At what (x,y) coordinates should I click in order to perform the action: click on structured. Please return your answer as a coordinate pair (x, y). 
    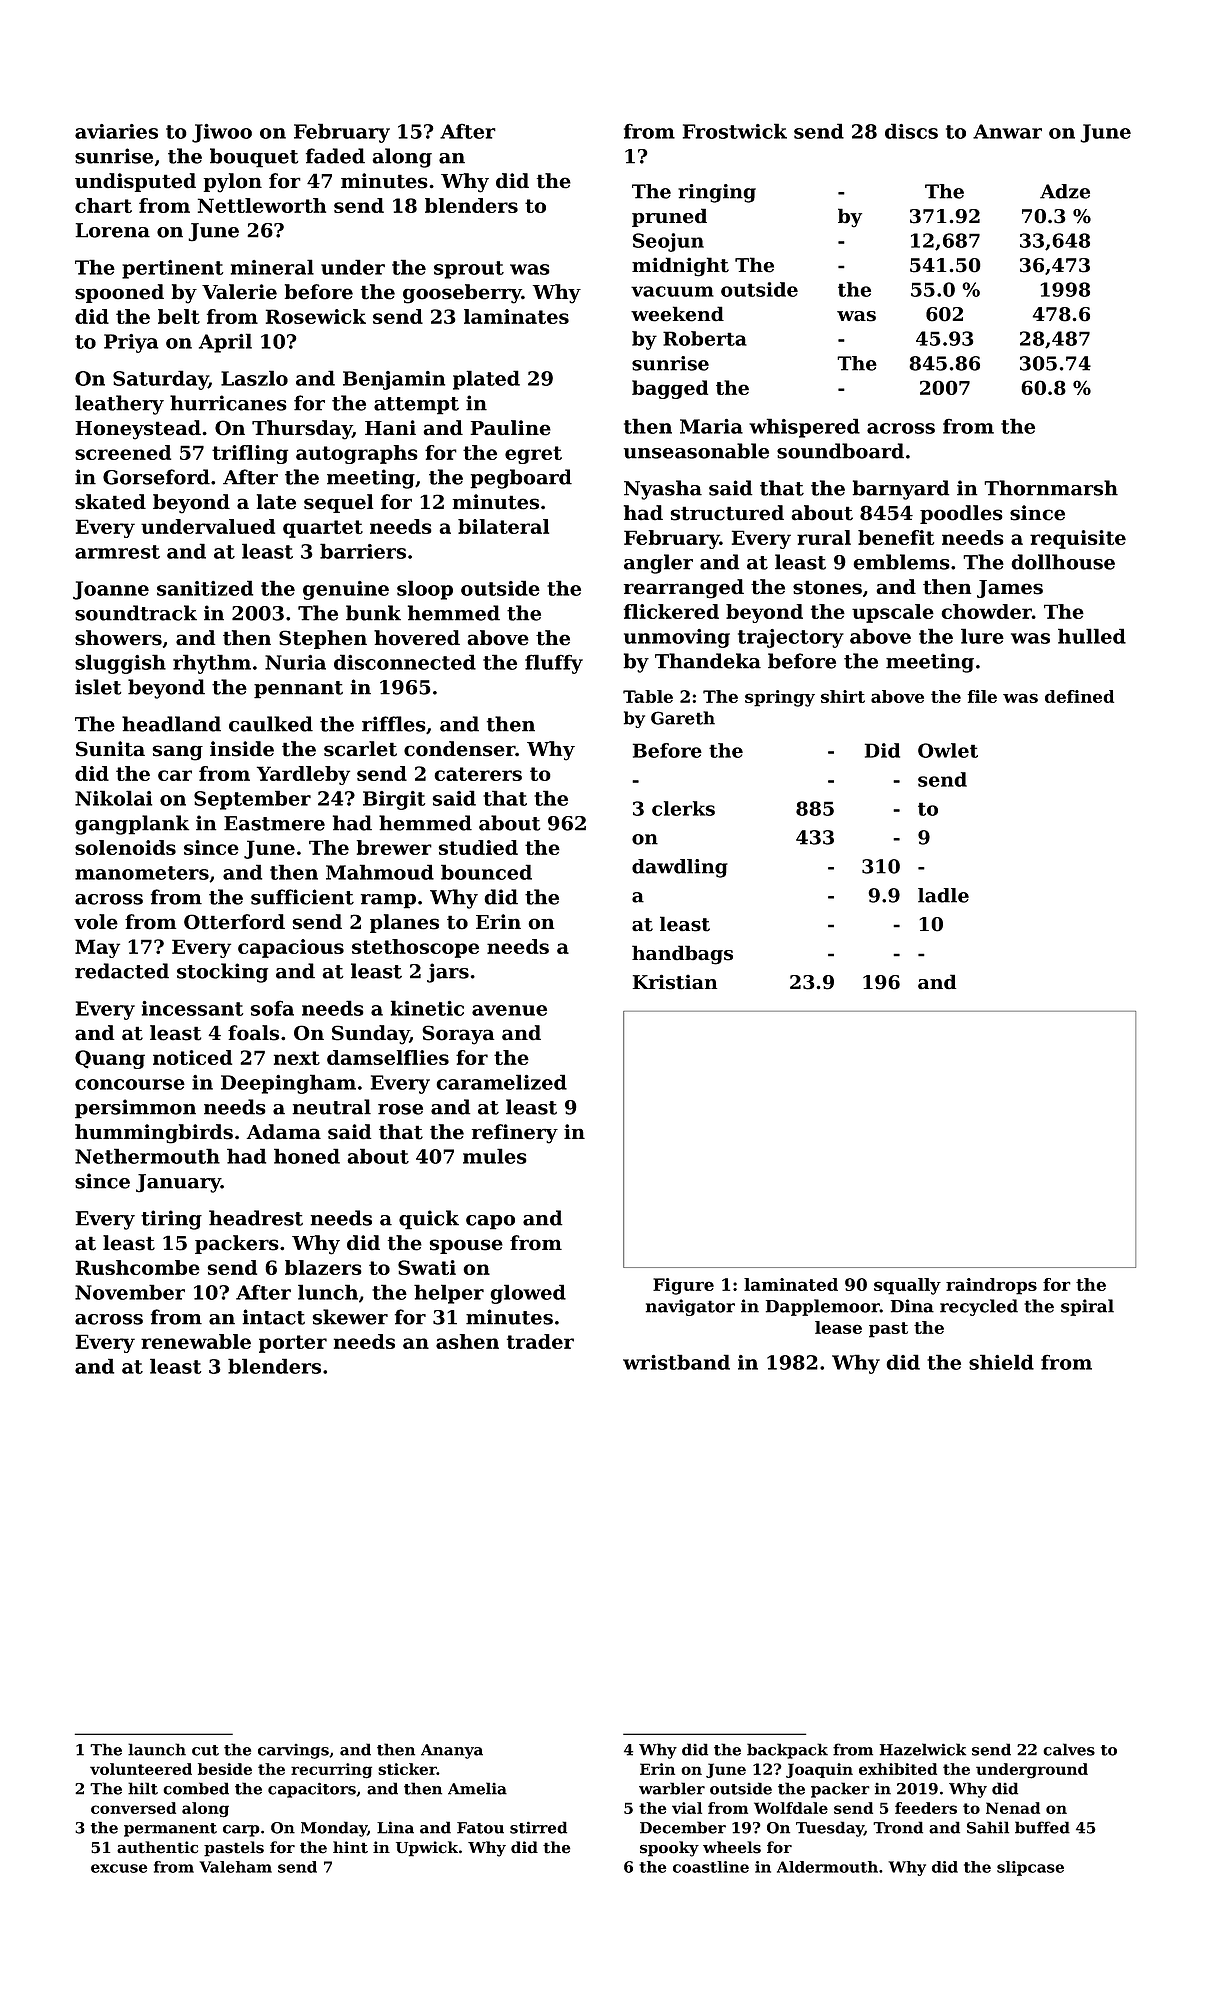
    Looking at the image, I should click on (727, 513).
